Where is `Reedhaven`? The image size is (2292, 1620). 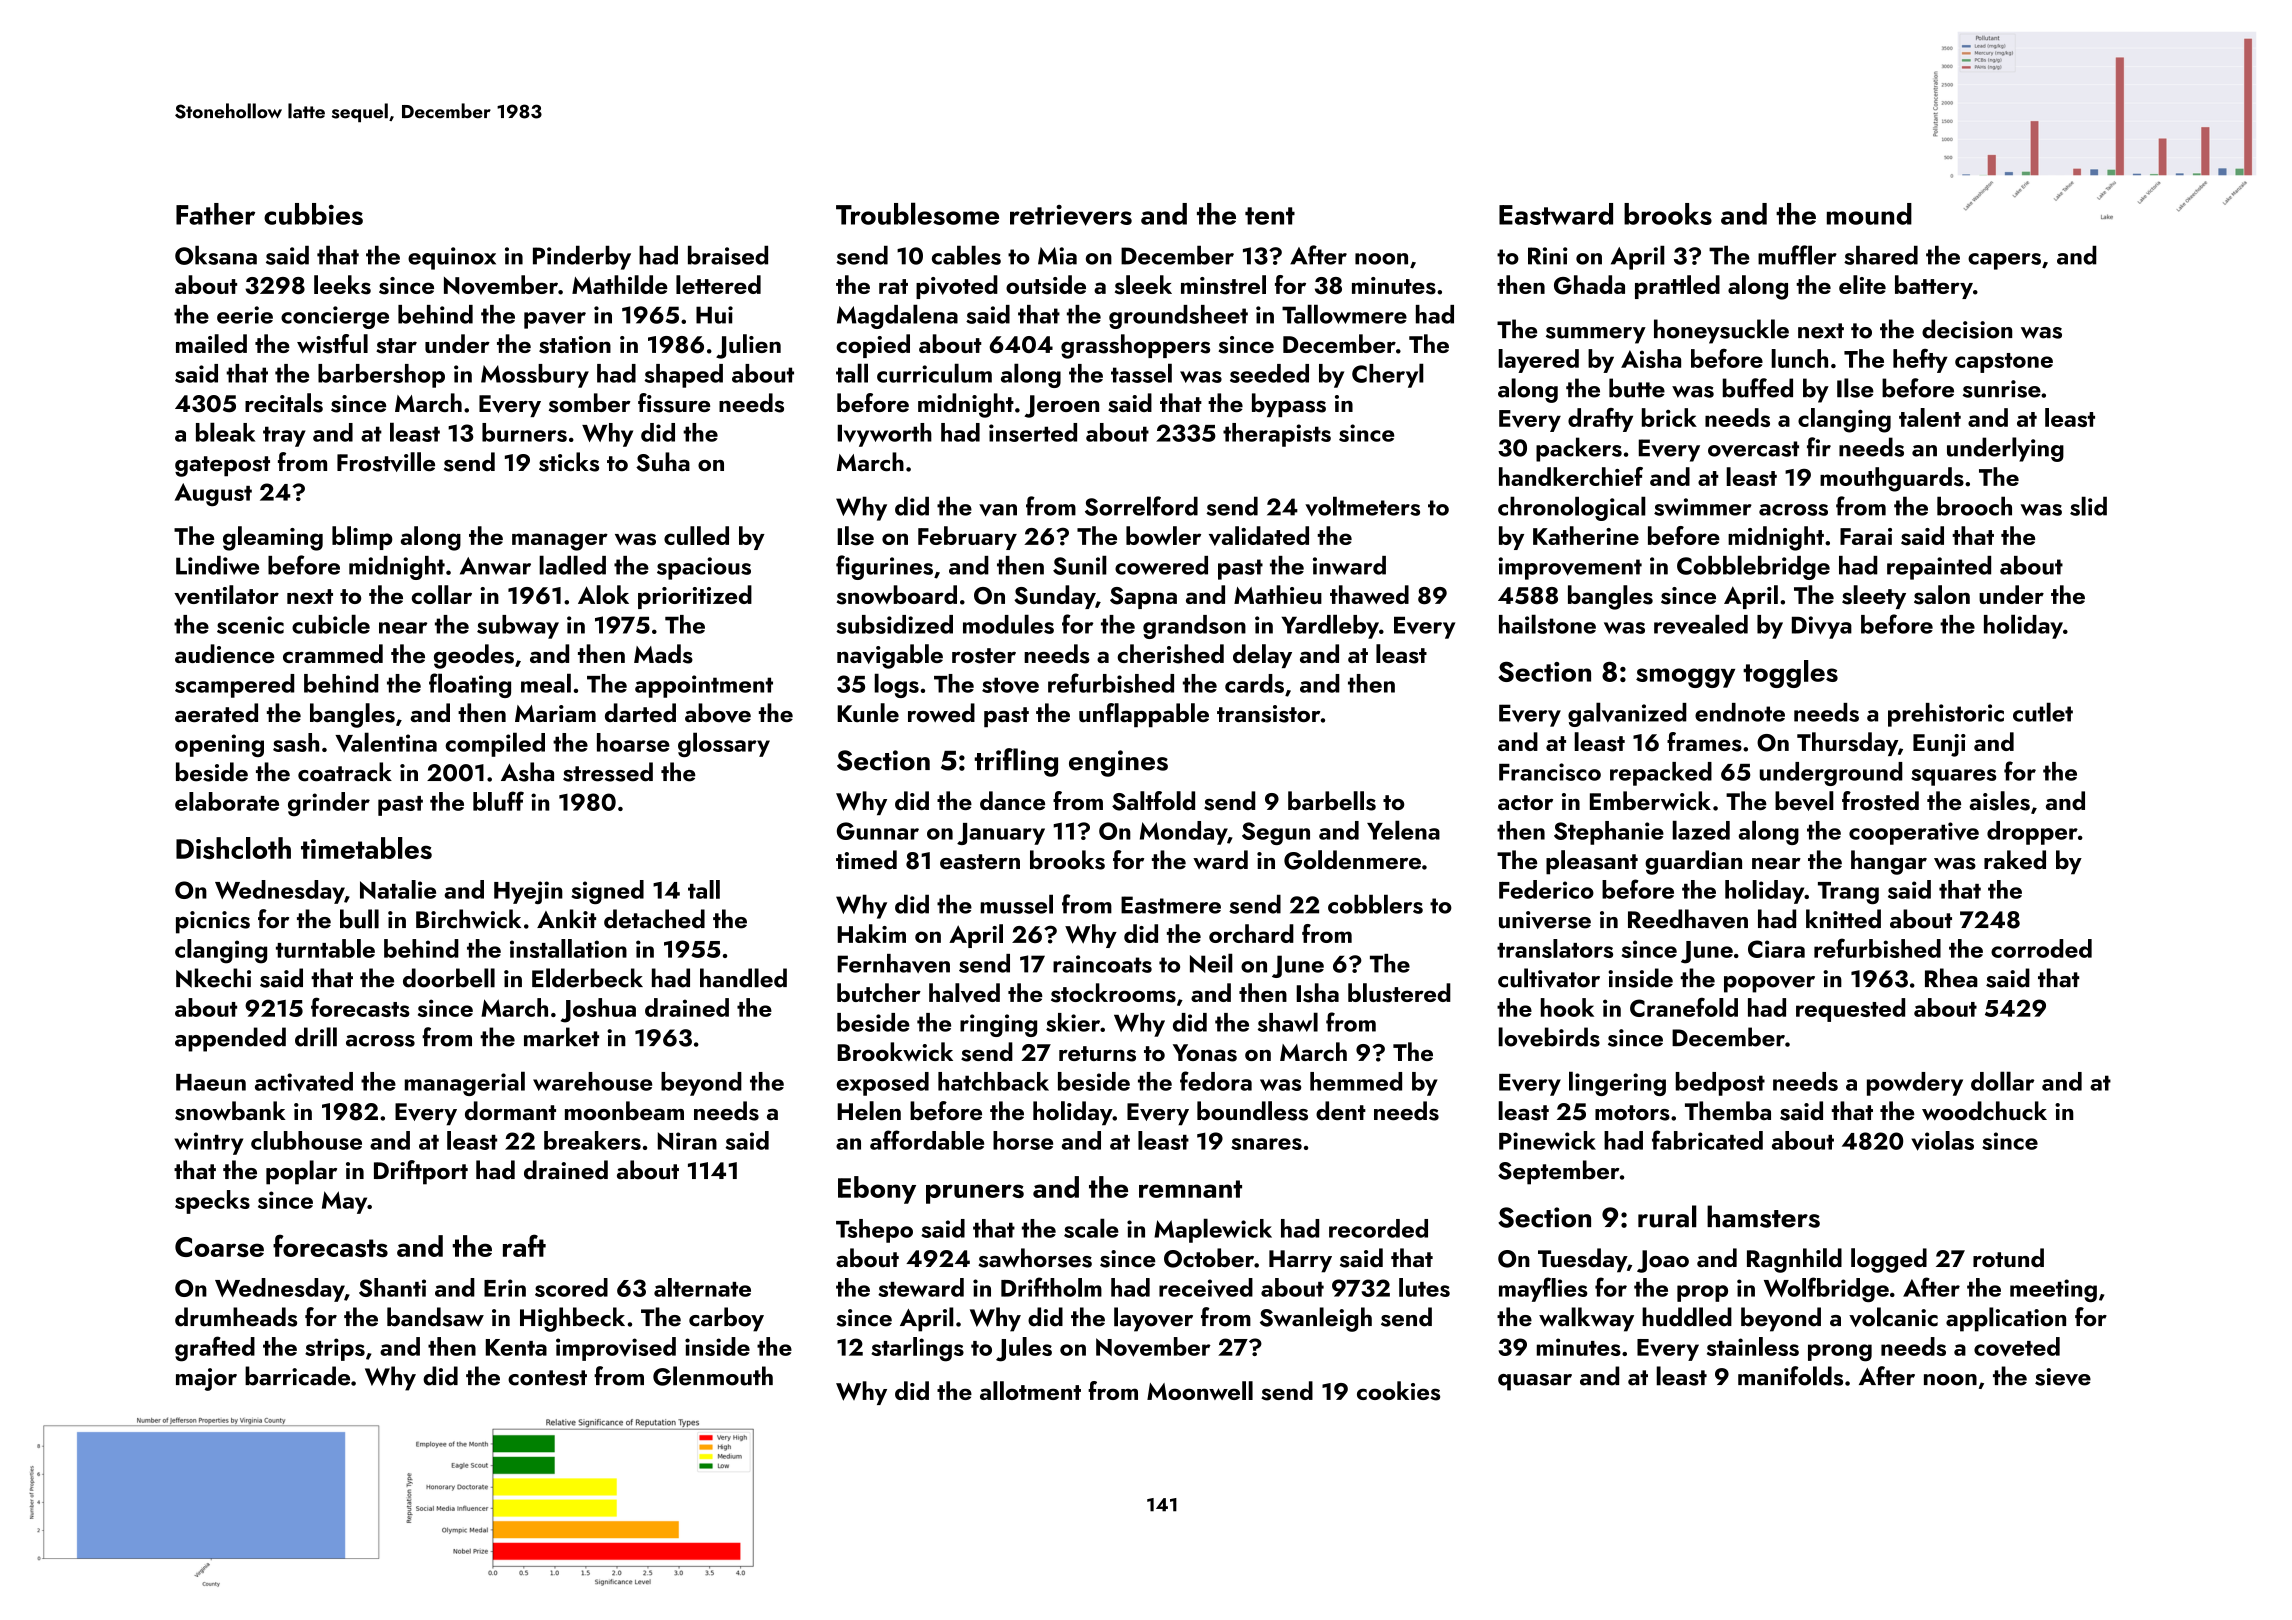 Reedhaven is located at coordinates (1688, 919).
